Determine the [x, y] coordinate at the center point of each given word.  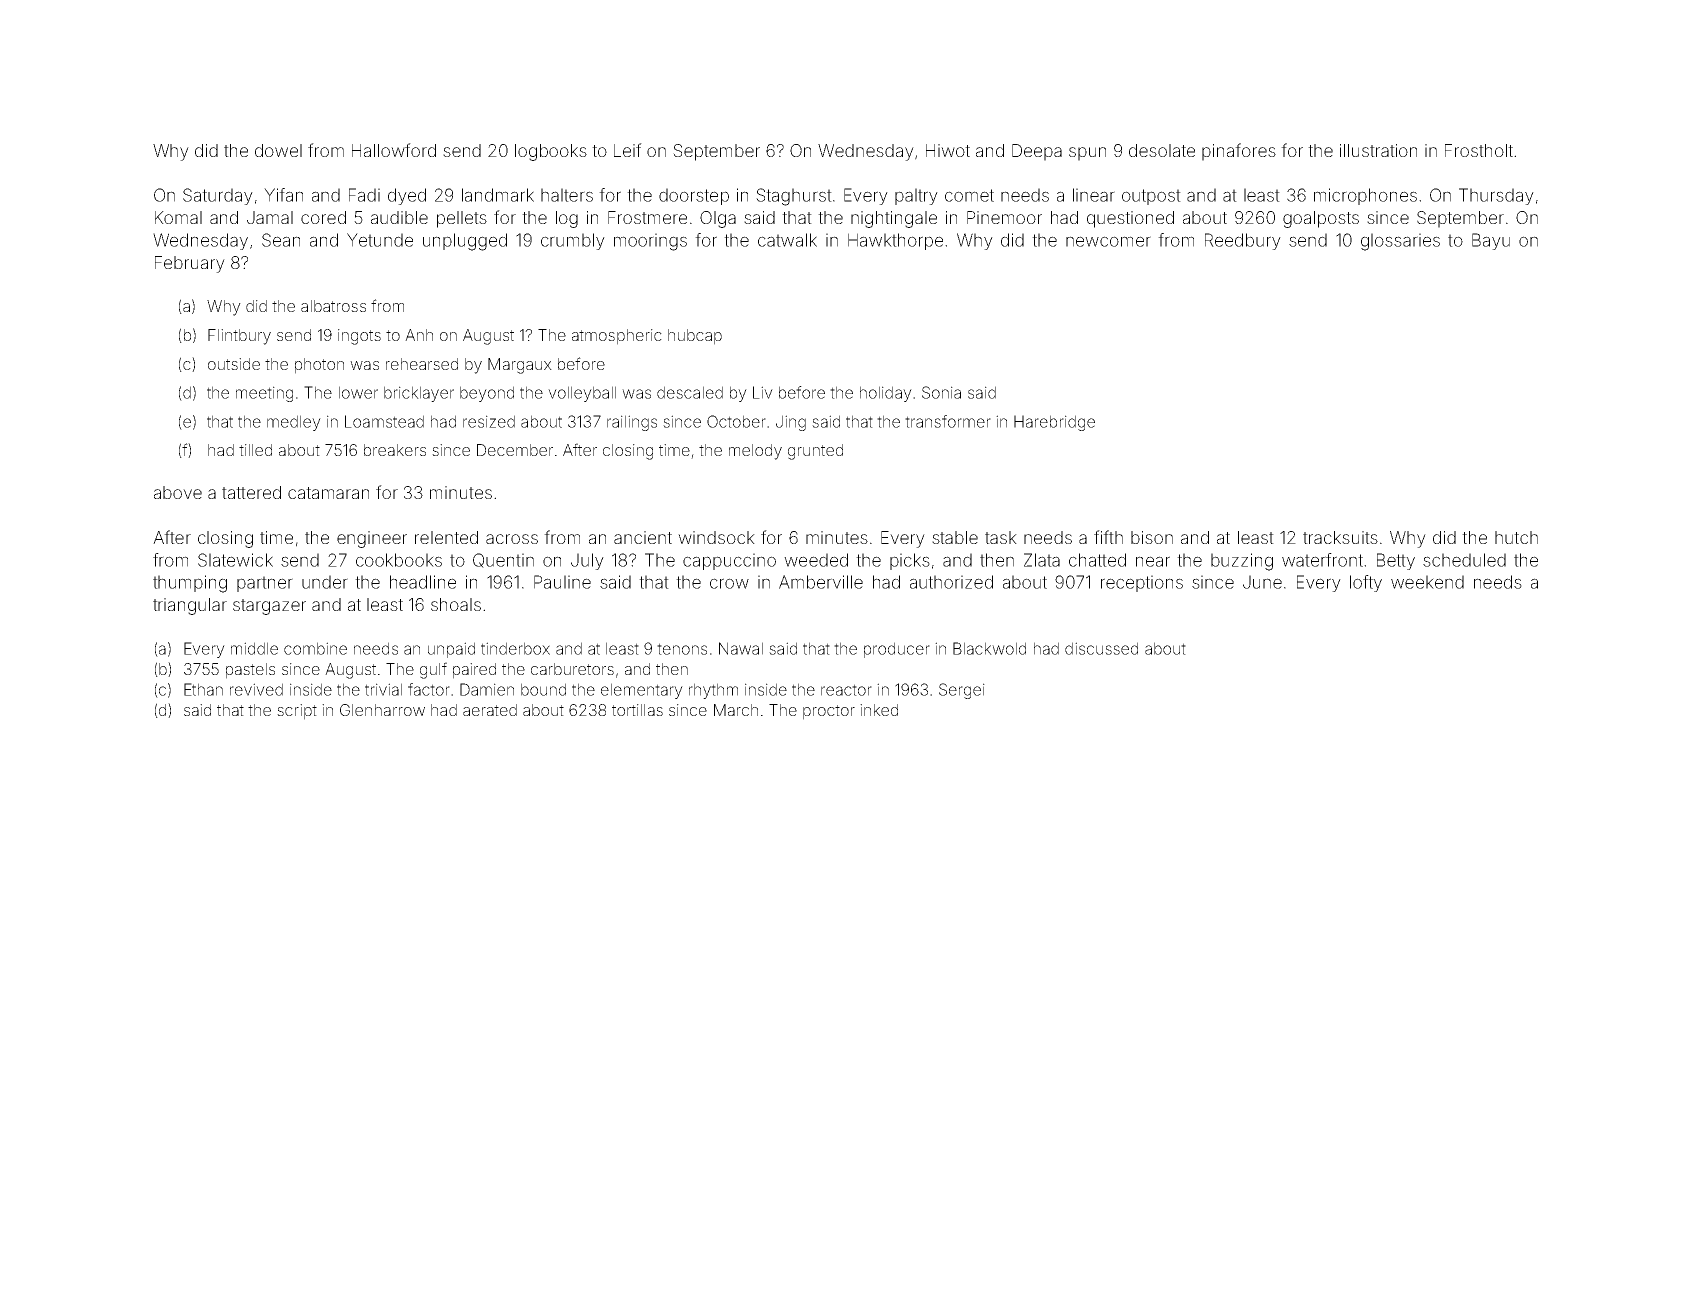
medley [294, 423]
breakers [395, 450]
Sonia [941, 392]
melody [755, 452]
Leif [628, 150]
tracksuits [1340, 537]
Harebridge [1054, 423]
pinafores [1239, 152]
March [736, 710]
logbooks [551, 152]
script [297, 712]
